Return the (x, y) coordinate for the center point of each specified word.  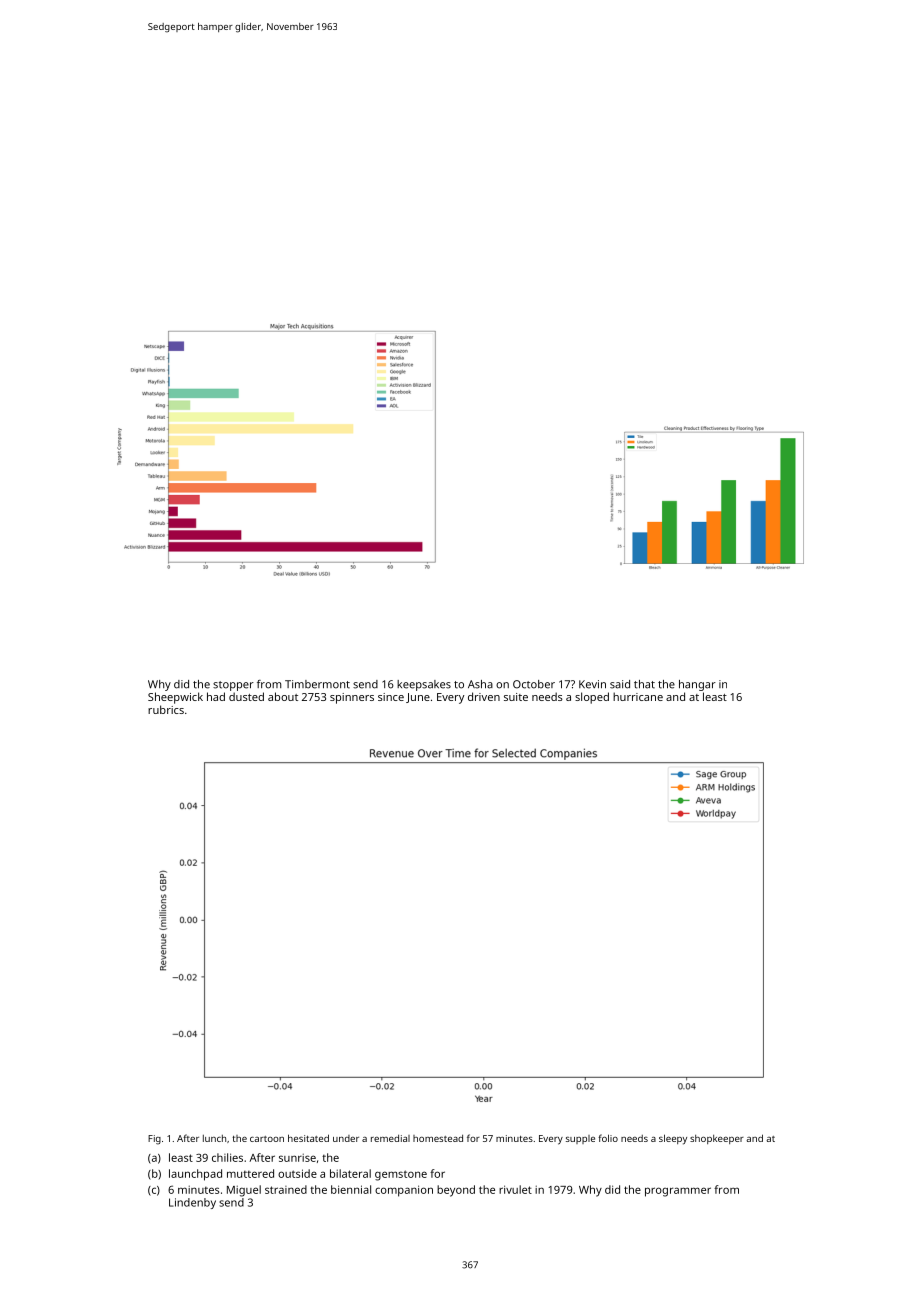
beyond (456, 1191)
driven (484, 696)
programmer (678, 1192)
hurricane (638, 696)
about (283, 696)
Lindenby (192, 1203)
